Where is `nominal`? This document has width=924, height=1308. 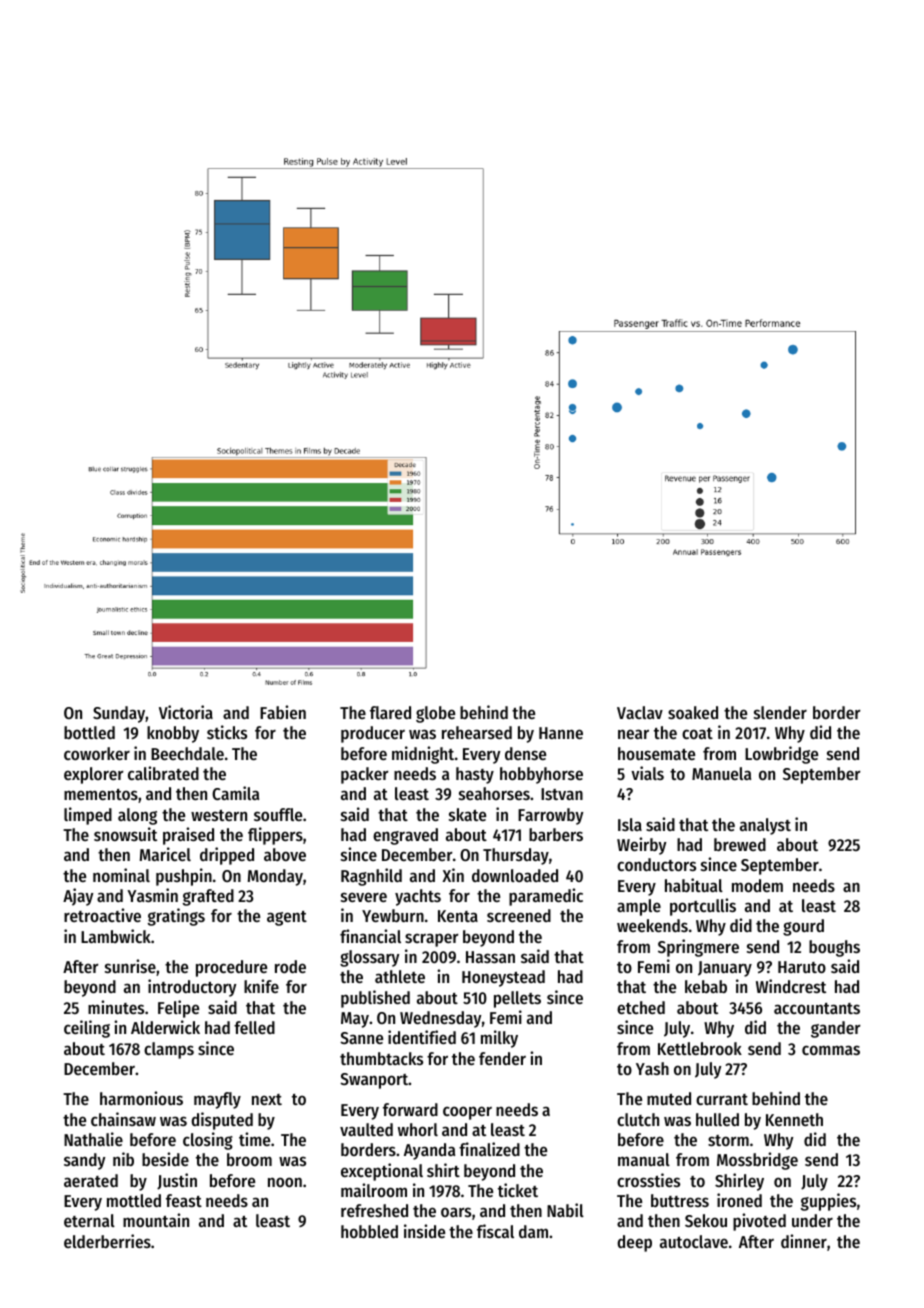
nominal is located at coordinates (121, 875).
